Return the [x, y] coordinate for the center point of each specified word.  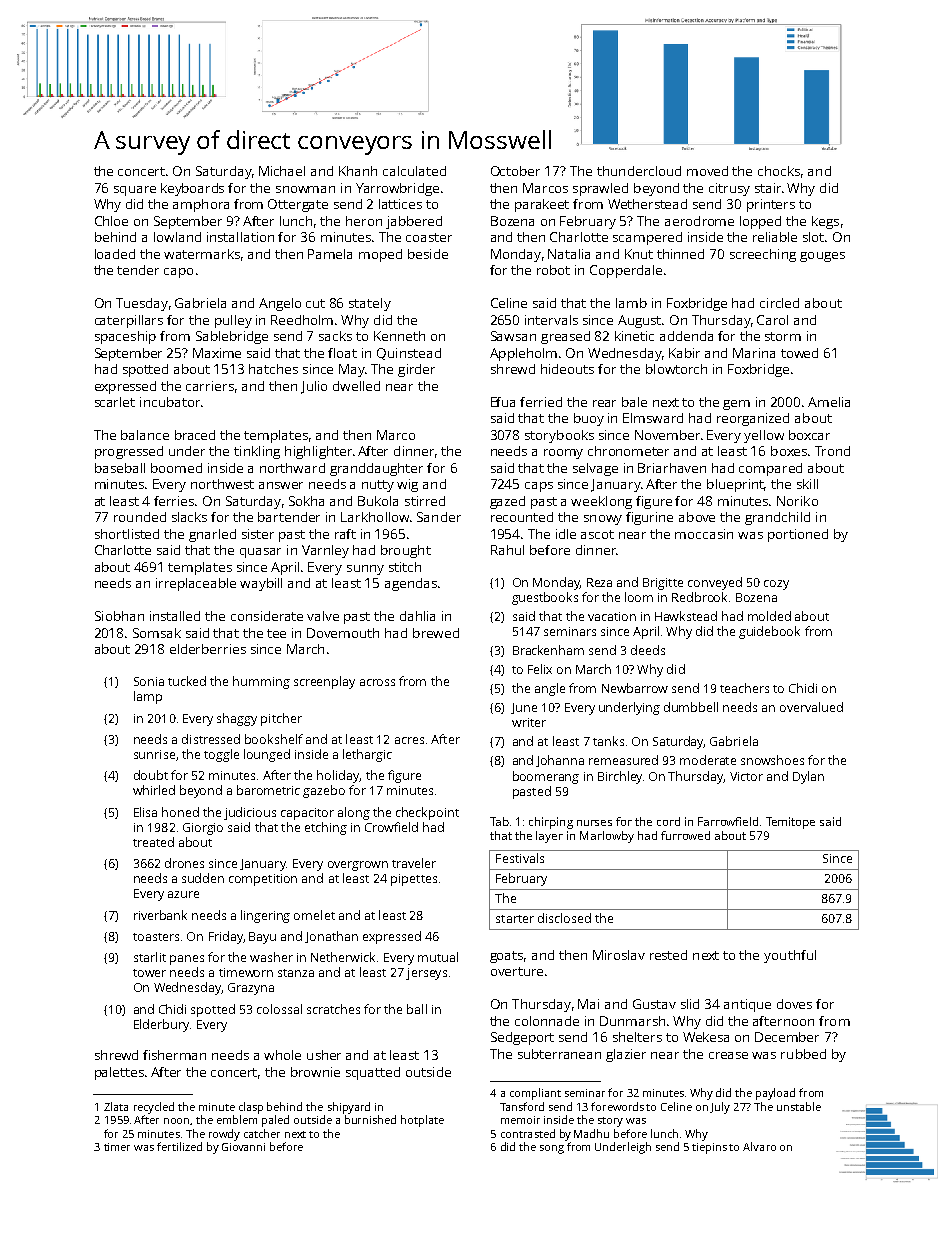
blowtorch [676, 369]
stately [370, 304]
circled [779, 303]
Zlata [116, 1106]
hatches [273, 369]
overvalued [811, 707]
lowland [177, 237]
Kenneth [399, 336]
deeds [648, 650]
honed [180, 812]
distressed [211, 739]
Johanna [560, 761]
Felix [540, 669]
